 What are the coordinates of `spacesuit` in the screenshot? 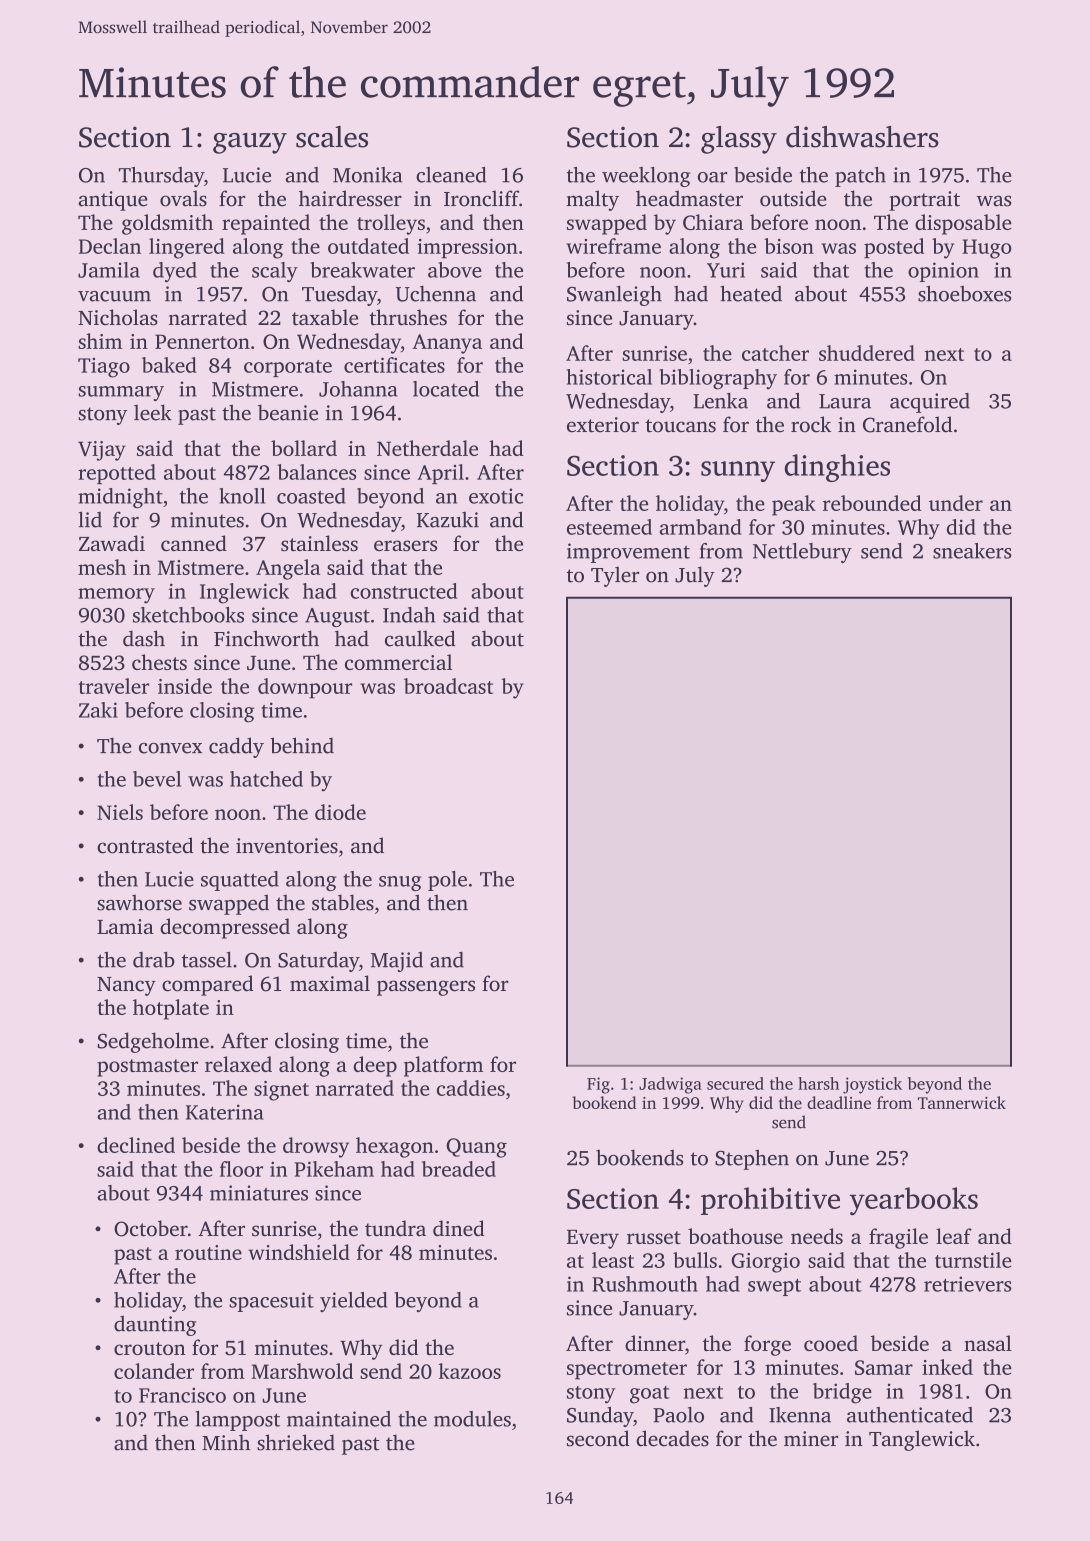 It's located at (271, 1302).
